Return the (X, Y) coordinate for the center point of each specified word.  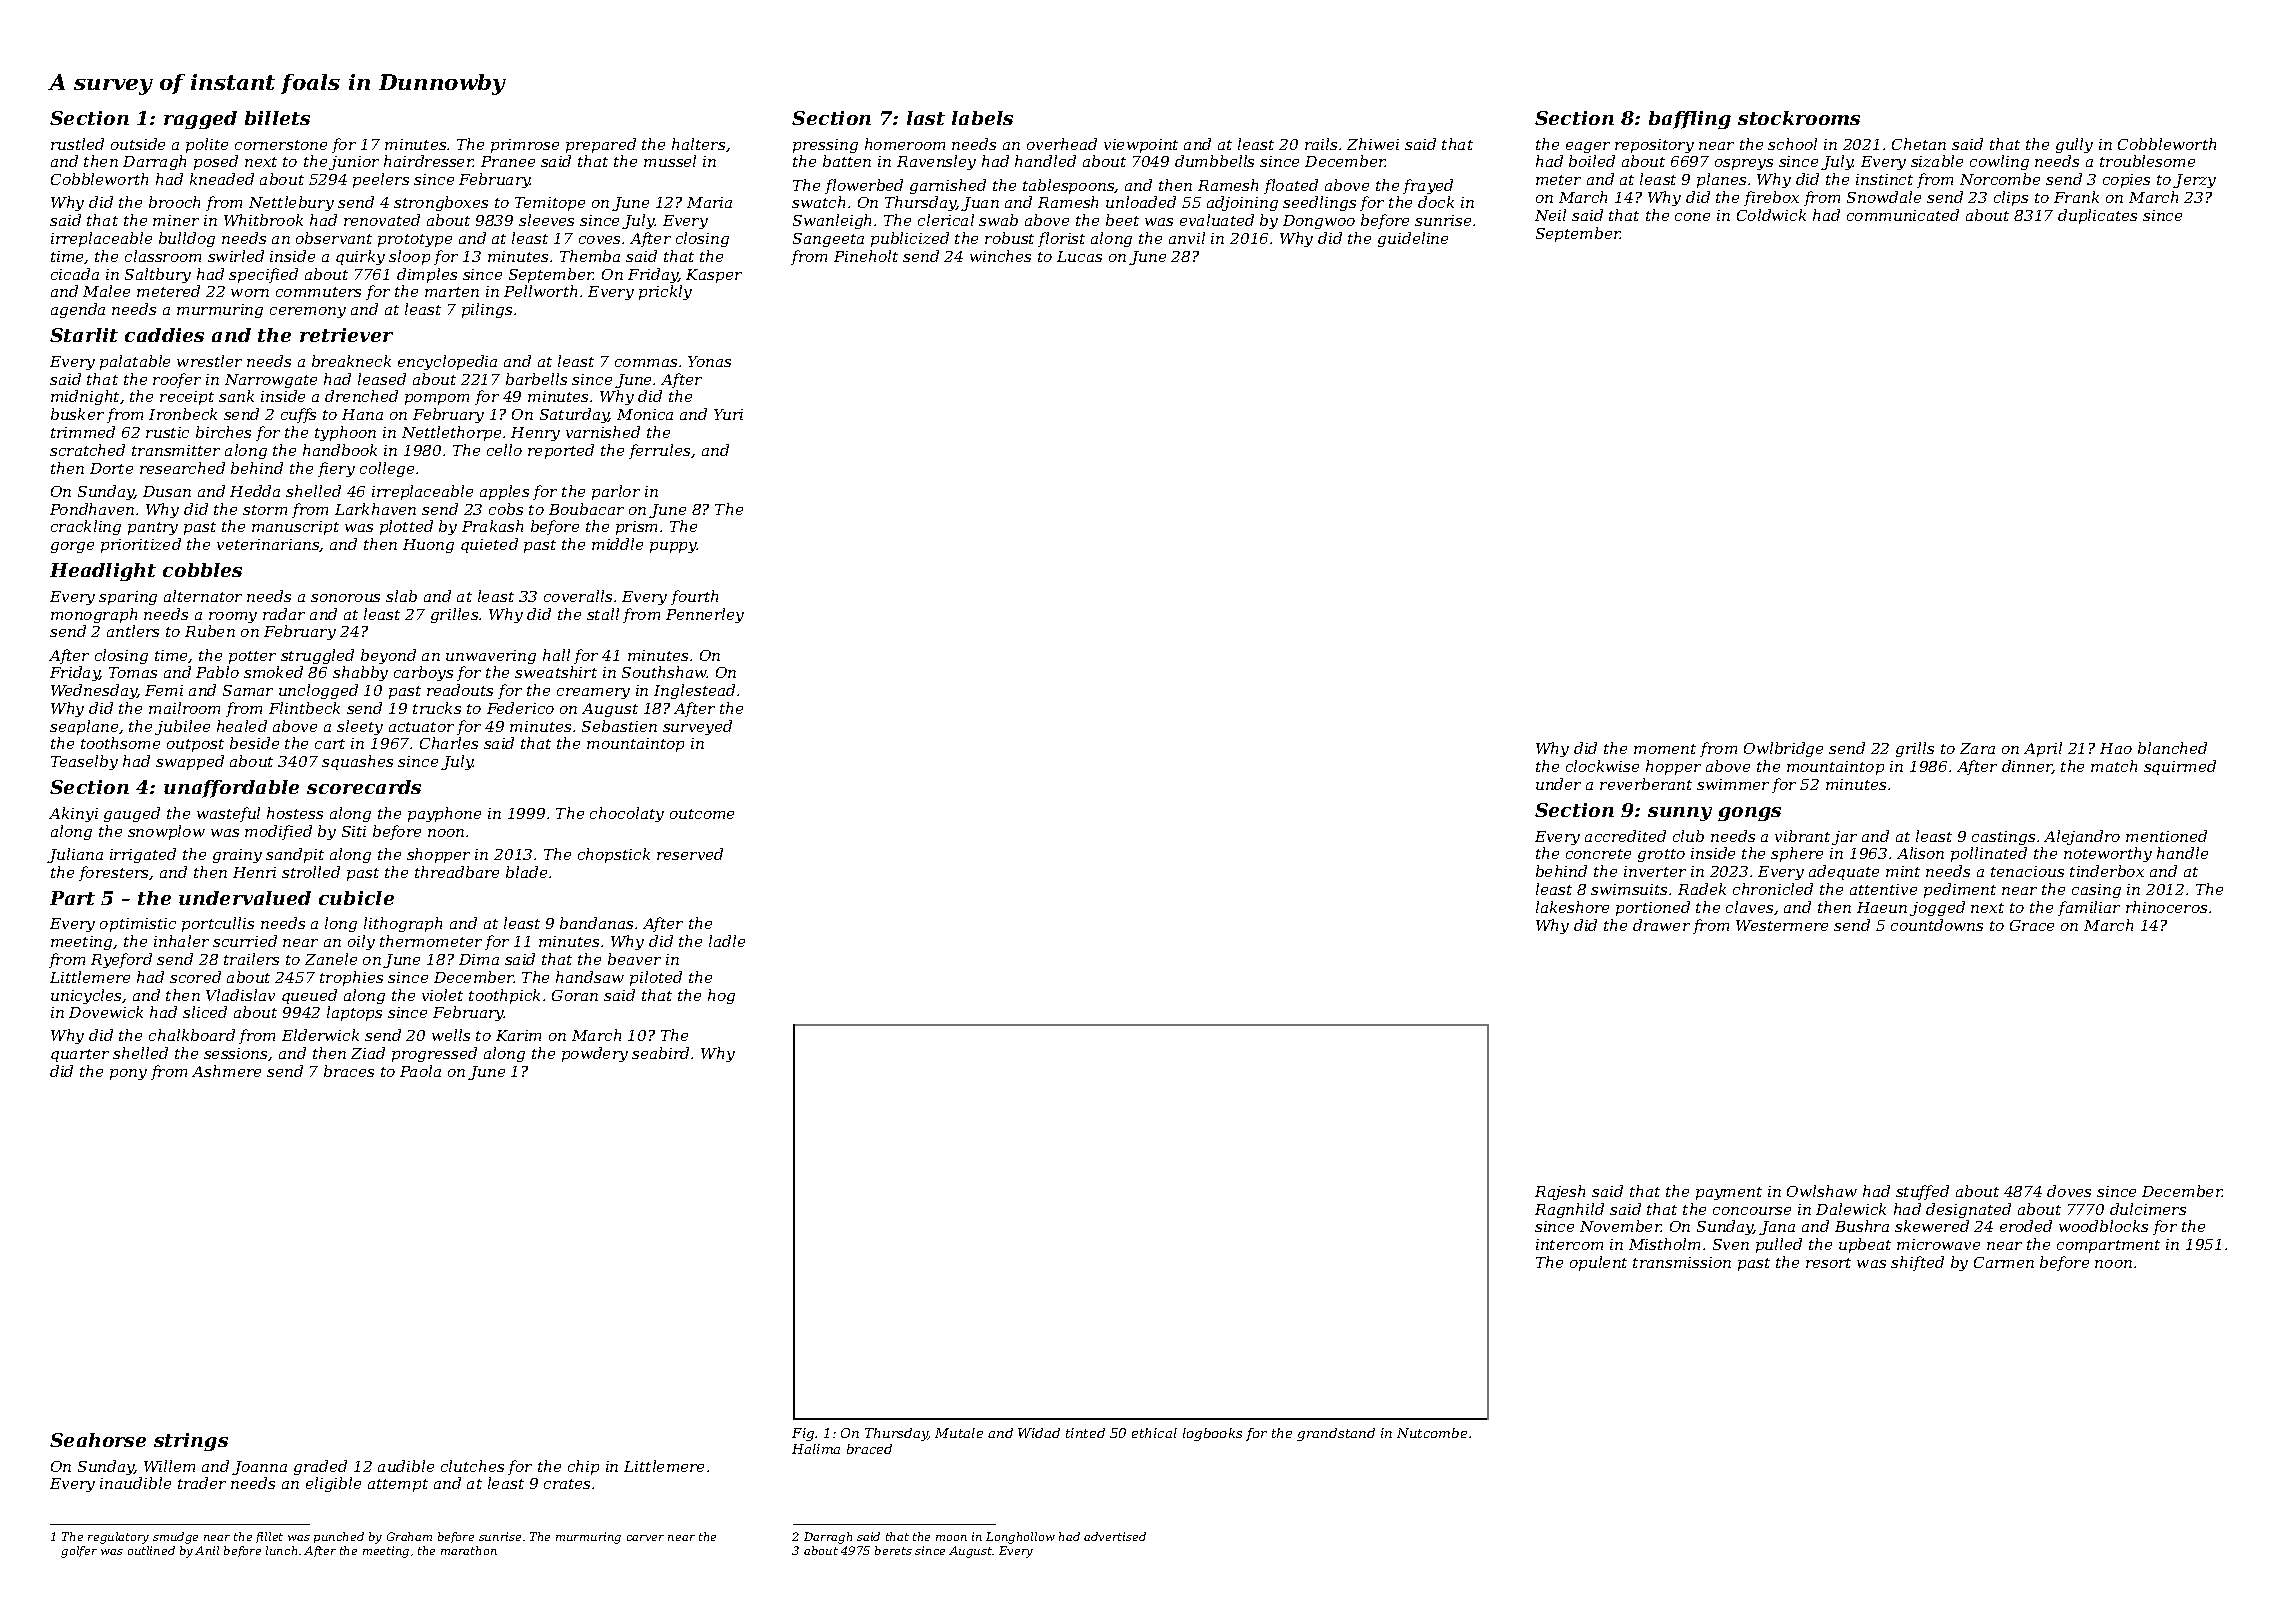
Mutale (959, 1433)
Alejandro (2082, 837)
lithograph (403, 924)
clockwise (1602, 766)
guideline (1413, 239)
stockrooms (1799, 118)
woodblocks (2103, 1226)
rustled (77, 144)
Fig (803, 1434)
